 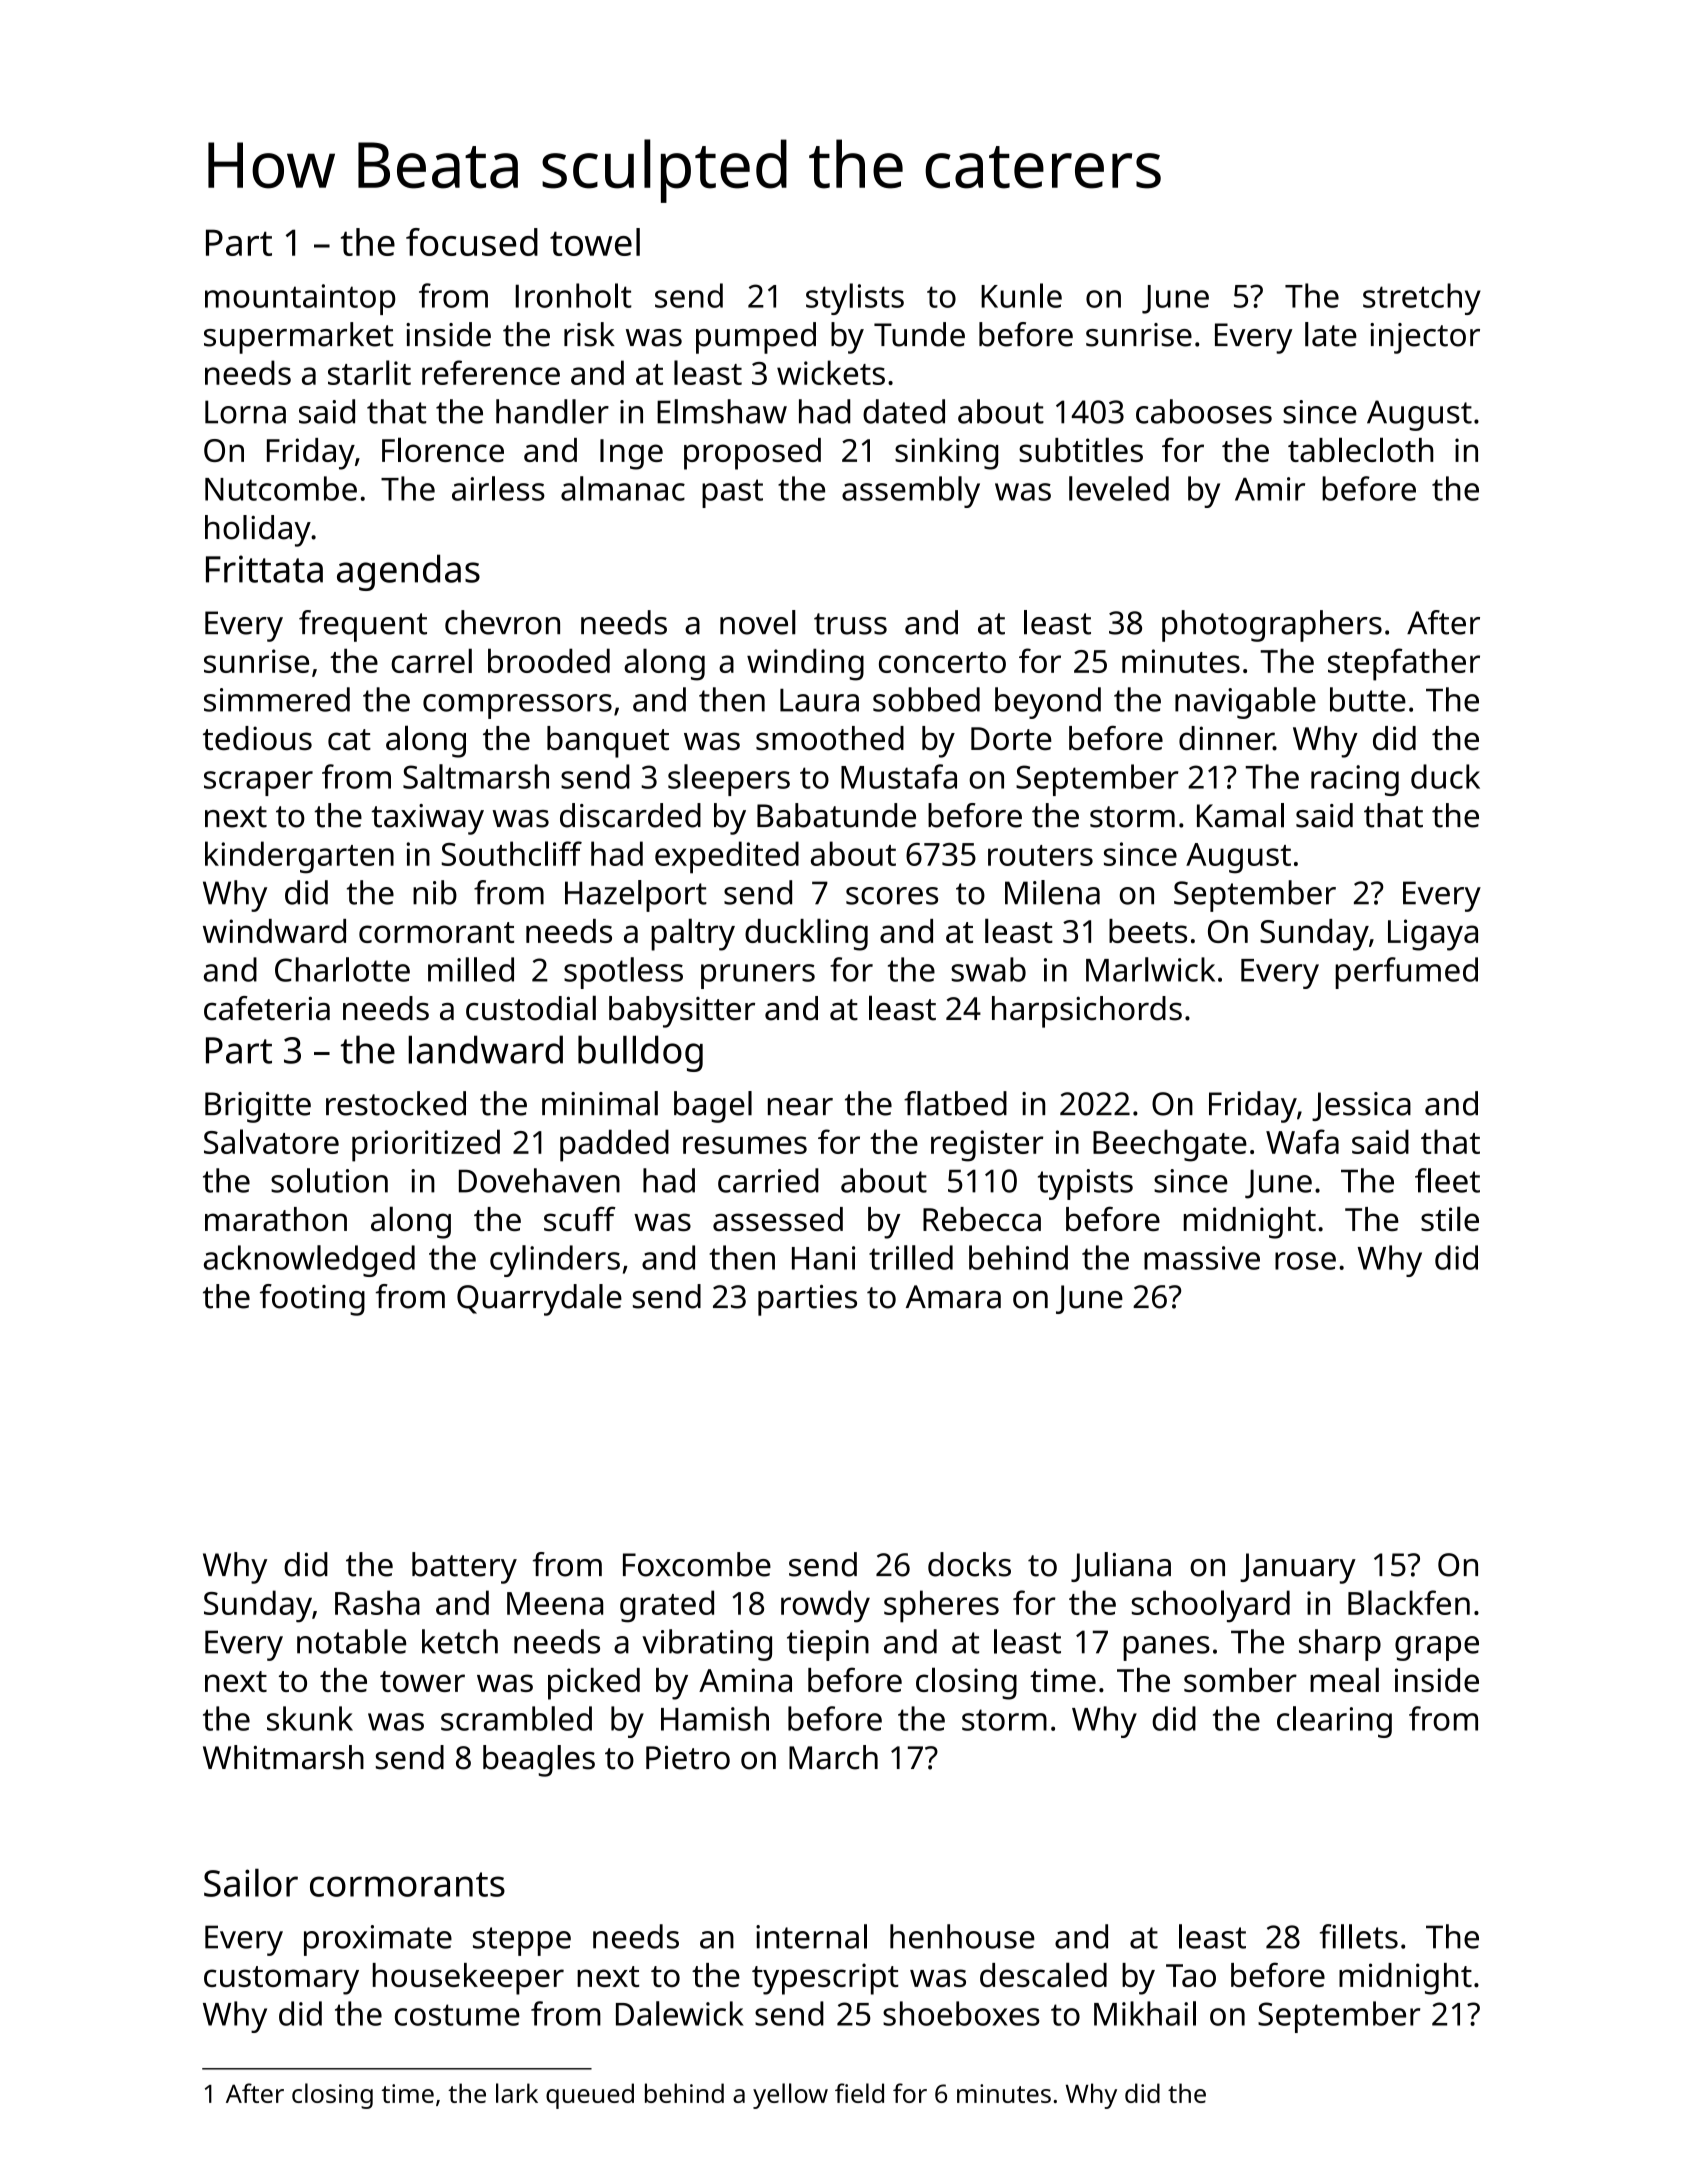 What do you see at coordinates (1422, 299) in the page?
I see `stretchy` at bounding box center [1422, 299].
